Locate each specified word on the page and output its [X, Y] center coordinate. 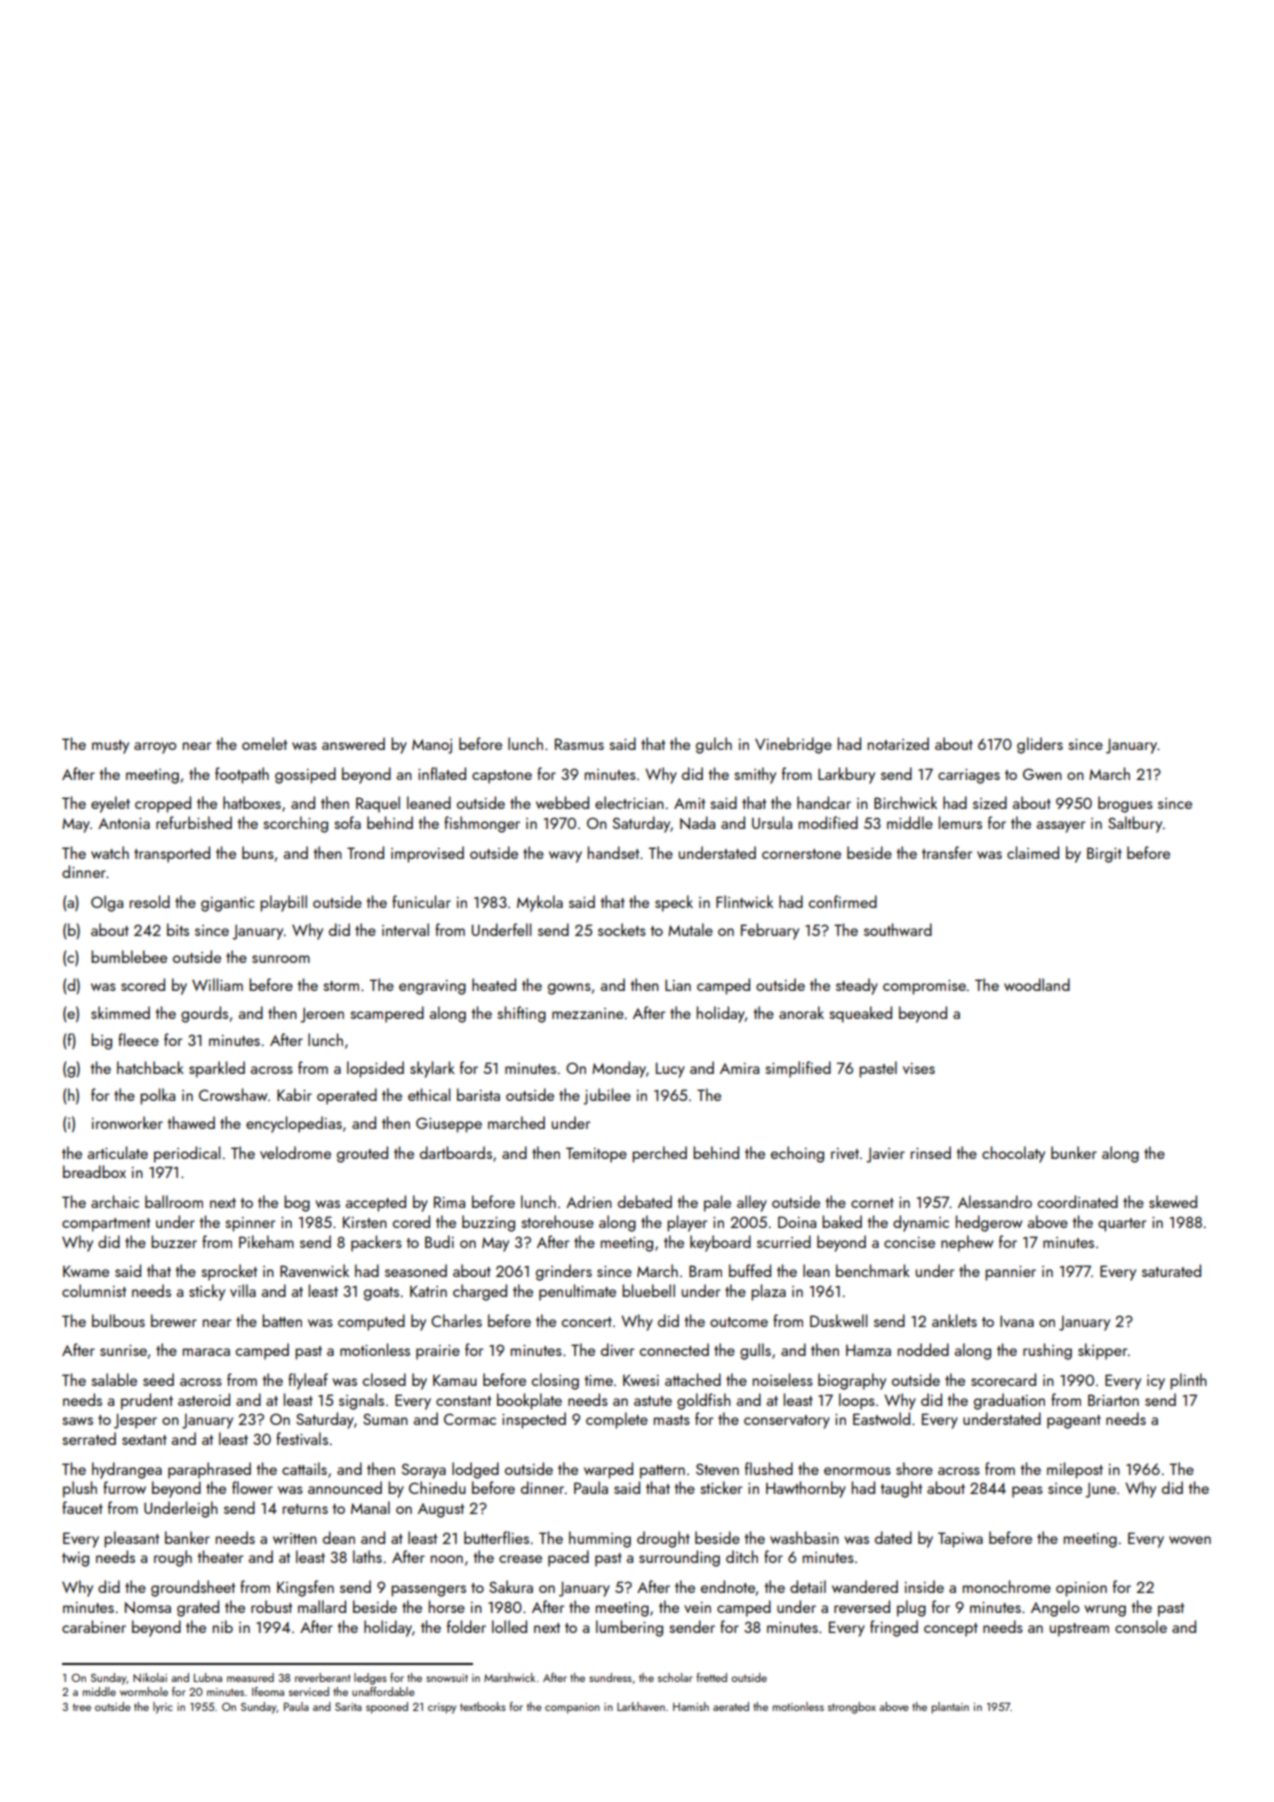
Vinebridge [793, 745]
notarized [898, 743]
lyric [163, 1708]
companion [572, 1708]
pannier [1010, 1273]
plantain [950, 1708]
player [687, 1223]
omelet [264, 743]
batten [282, 1320]
